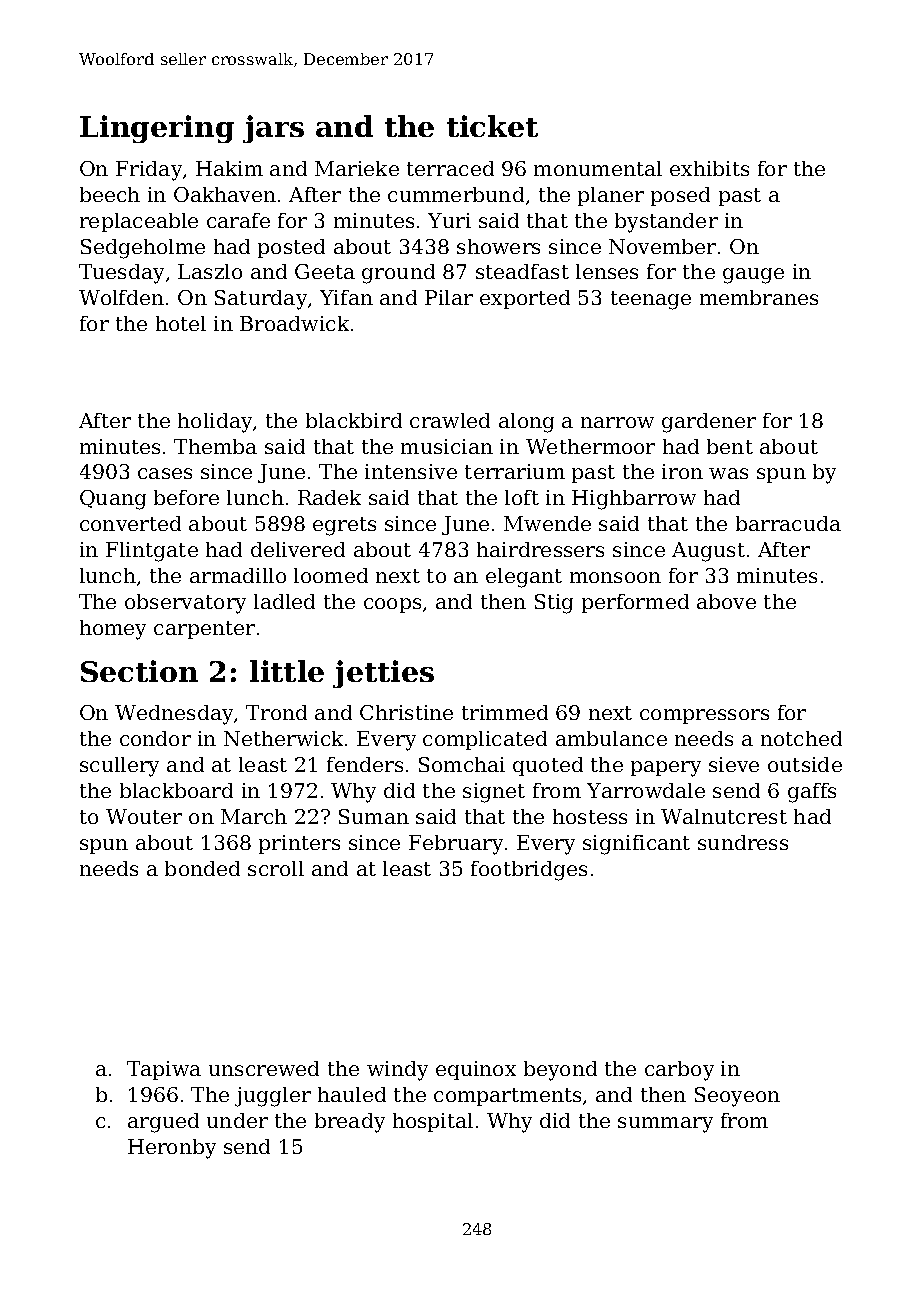 Image resolution: width=924 pixels, height=1311 pixels. I want to click on August, so click(708, 552).
